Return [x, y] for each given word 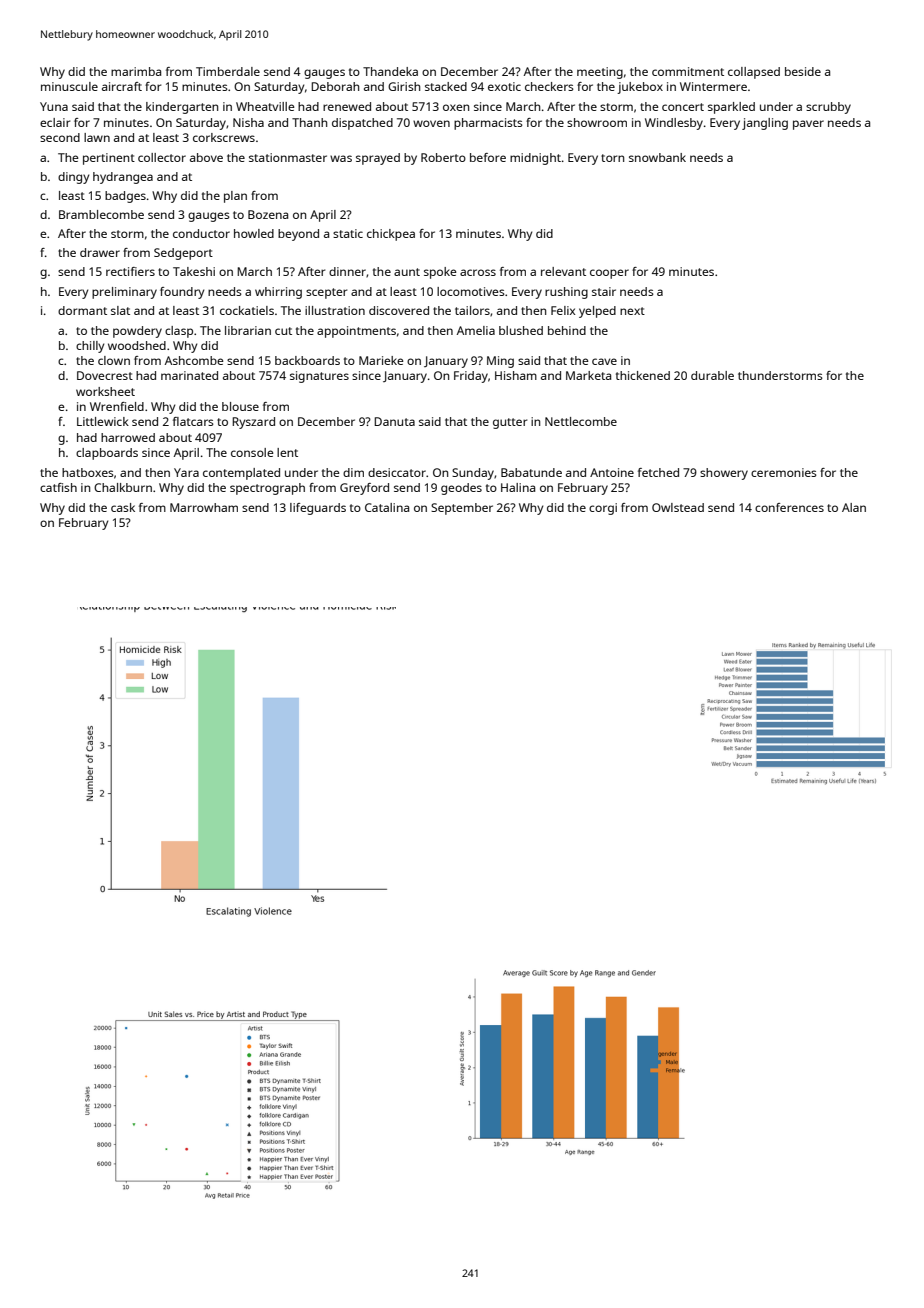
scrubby [828, 108]
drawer [100, 252]
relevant [563, 271]
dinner [347, 271]
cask [123, 507]
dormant [82, 310]
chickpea [391, 235]
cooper [609, 274]
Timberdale [228, 71]
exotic [504, 86]
